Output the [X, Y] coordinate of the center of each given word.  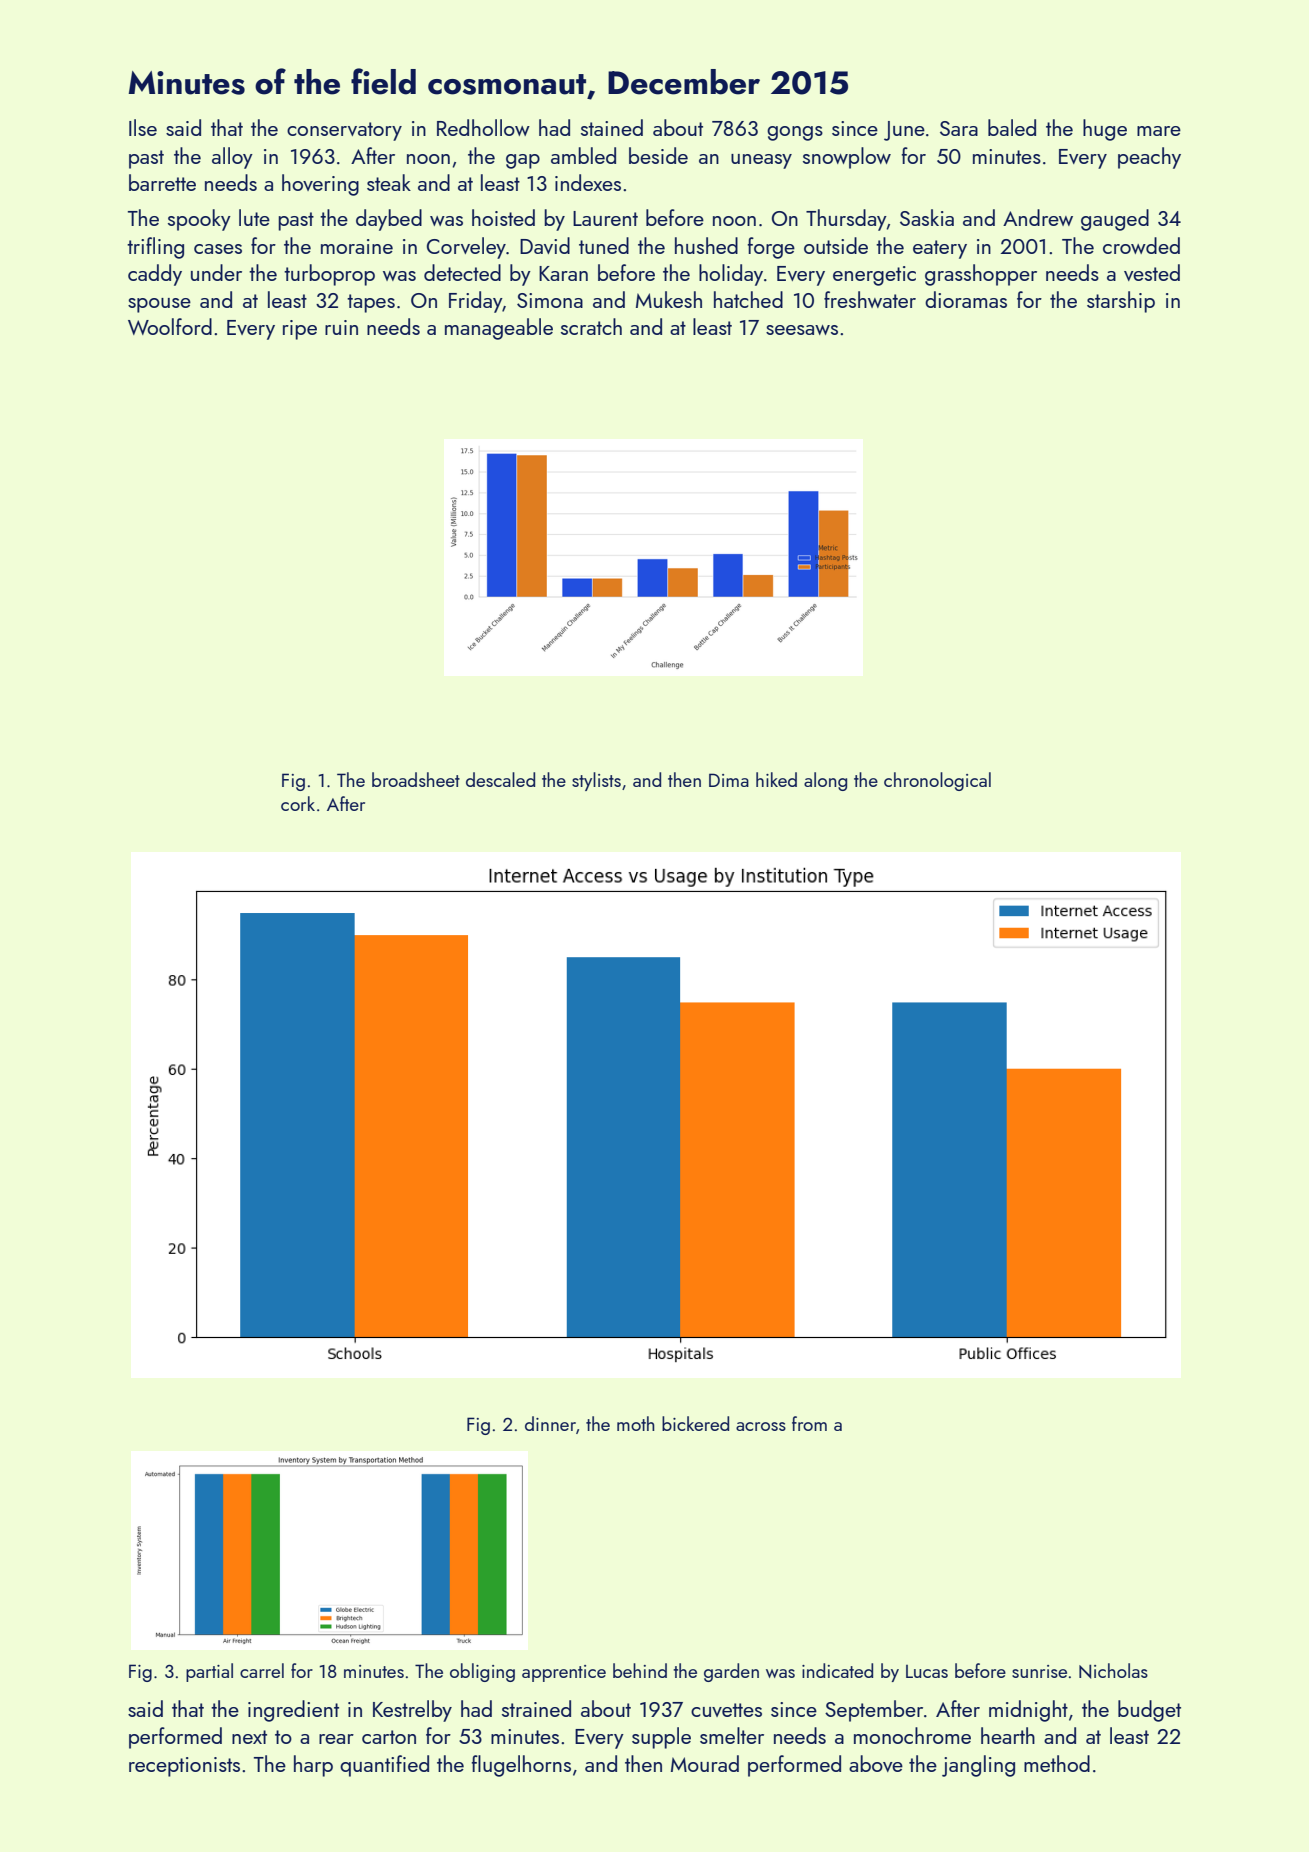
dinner [550, 1423]
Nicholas [1113, 1671]
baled [1012, 127]
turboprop [329, 275]
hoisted [503, 217]
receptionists [184, 1767]
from [809, 1423]
